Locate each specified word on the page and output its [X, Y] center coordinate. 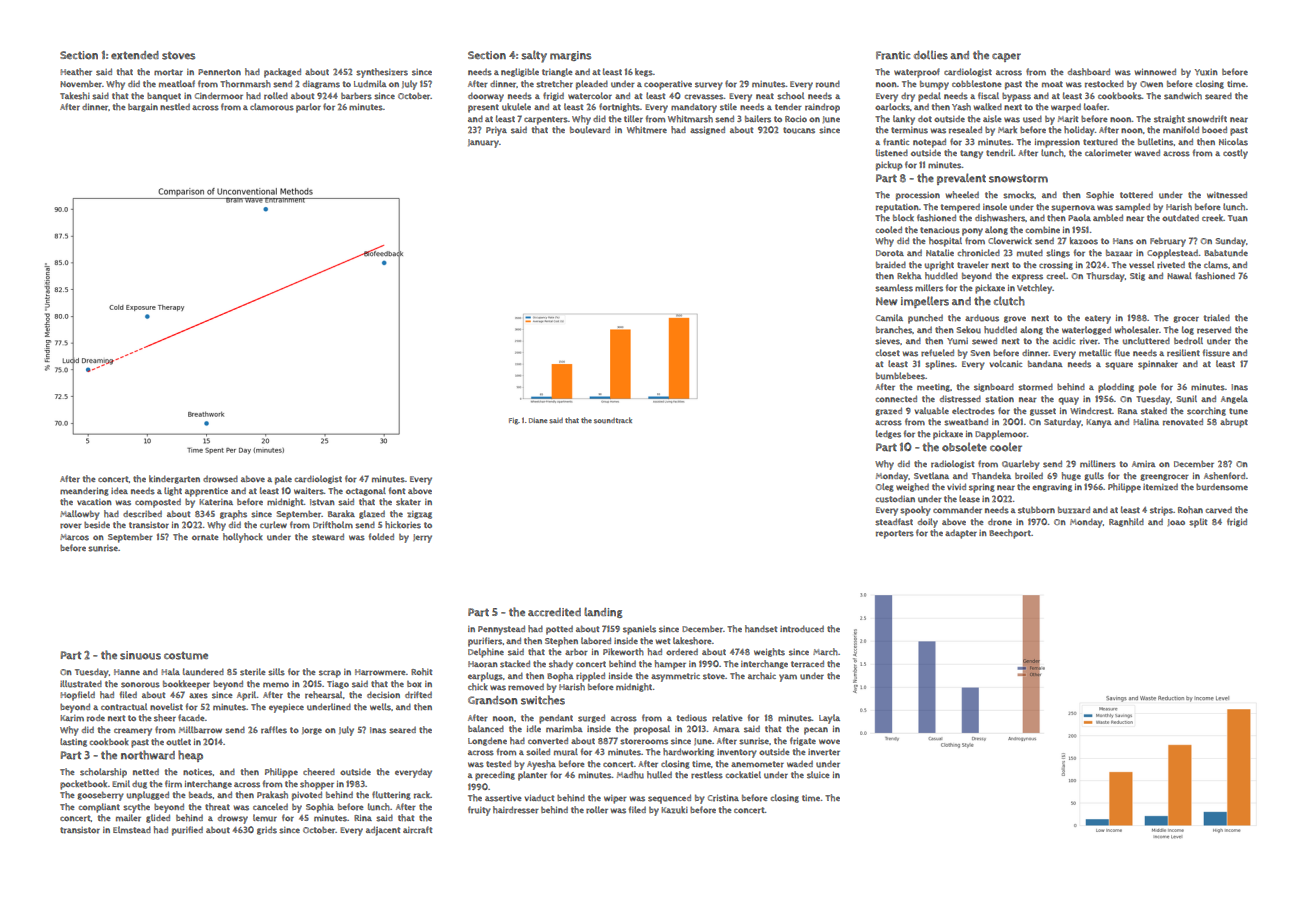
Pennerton [219, 72]
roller [597, 810]
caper [1006, 57]
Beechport [1010, 534]
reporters [895, 534]
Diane [538, 420]
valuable [932, 411]
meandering [84, 491]
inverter [824, 752]
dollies [931, 55]
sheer [165, 718]
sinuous [140, 655]
